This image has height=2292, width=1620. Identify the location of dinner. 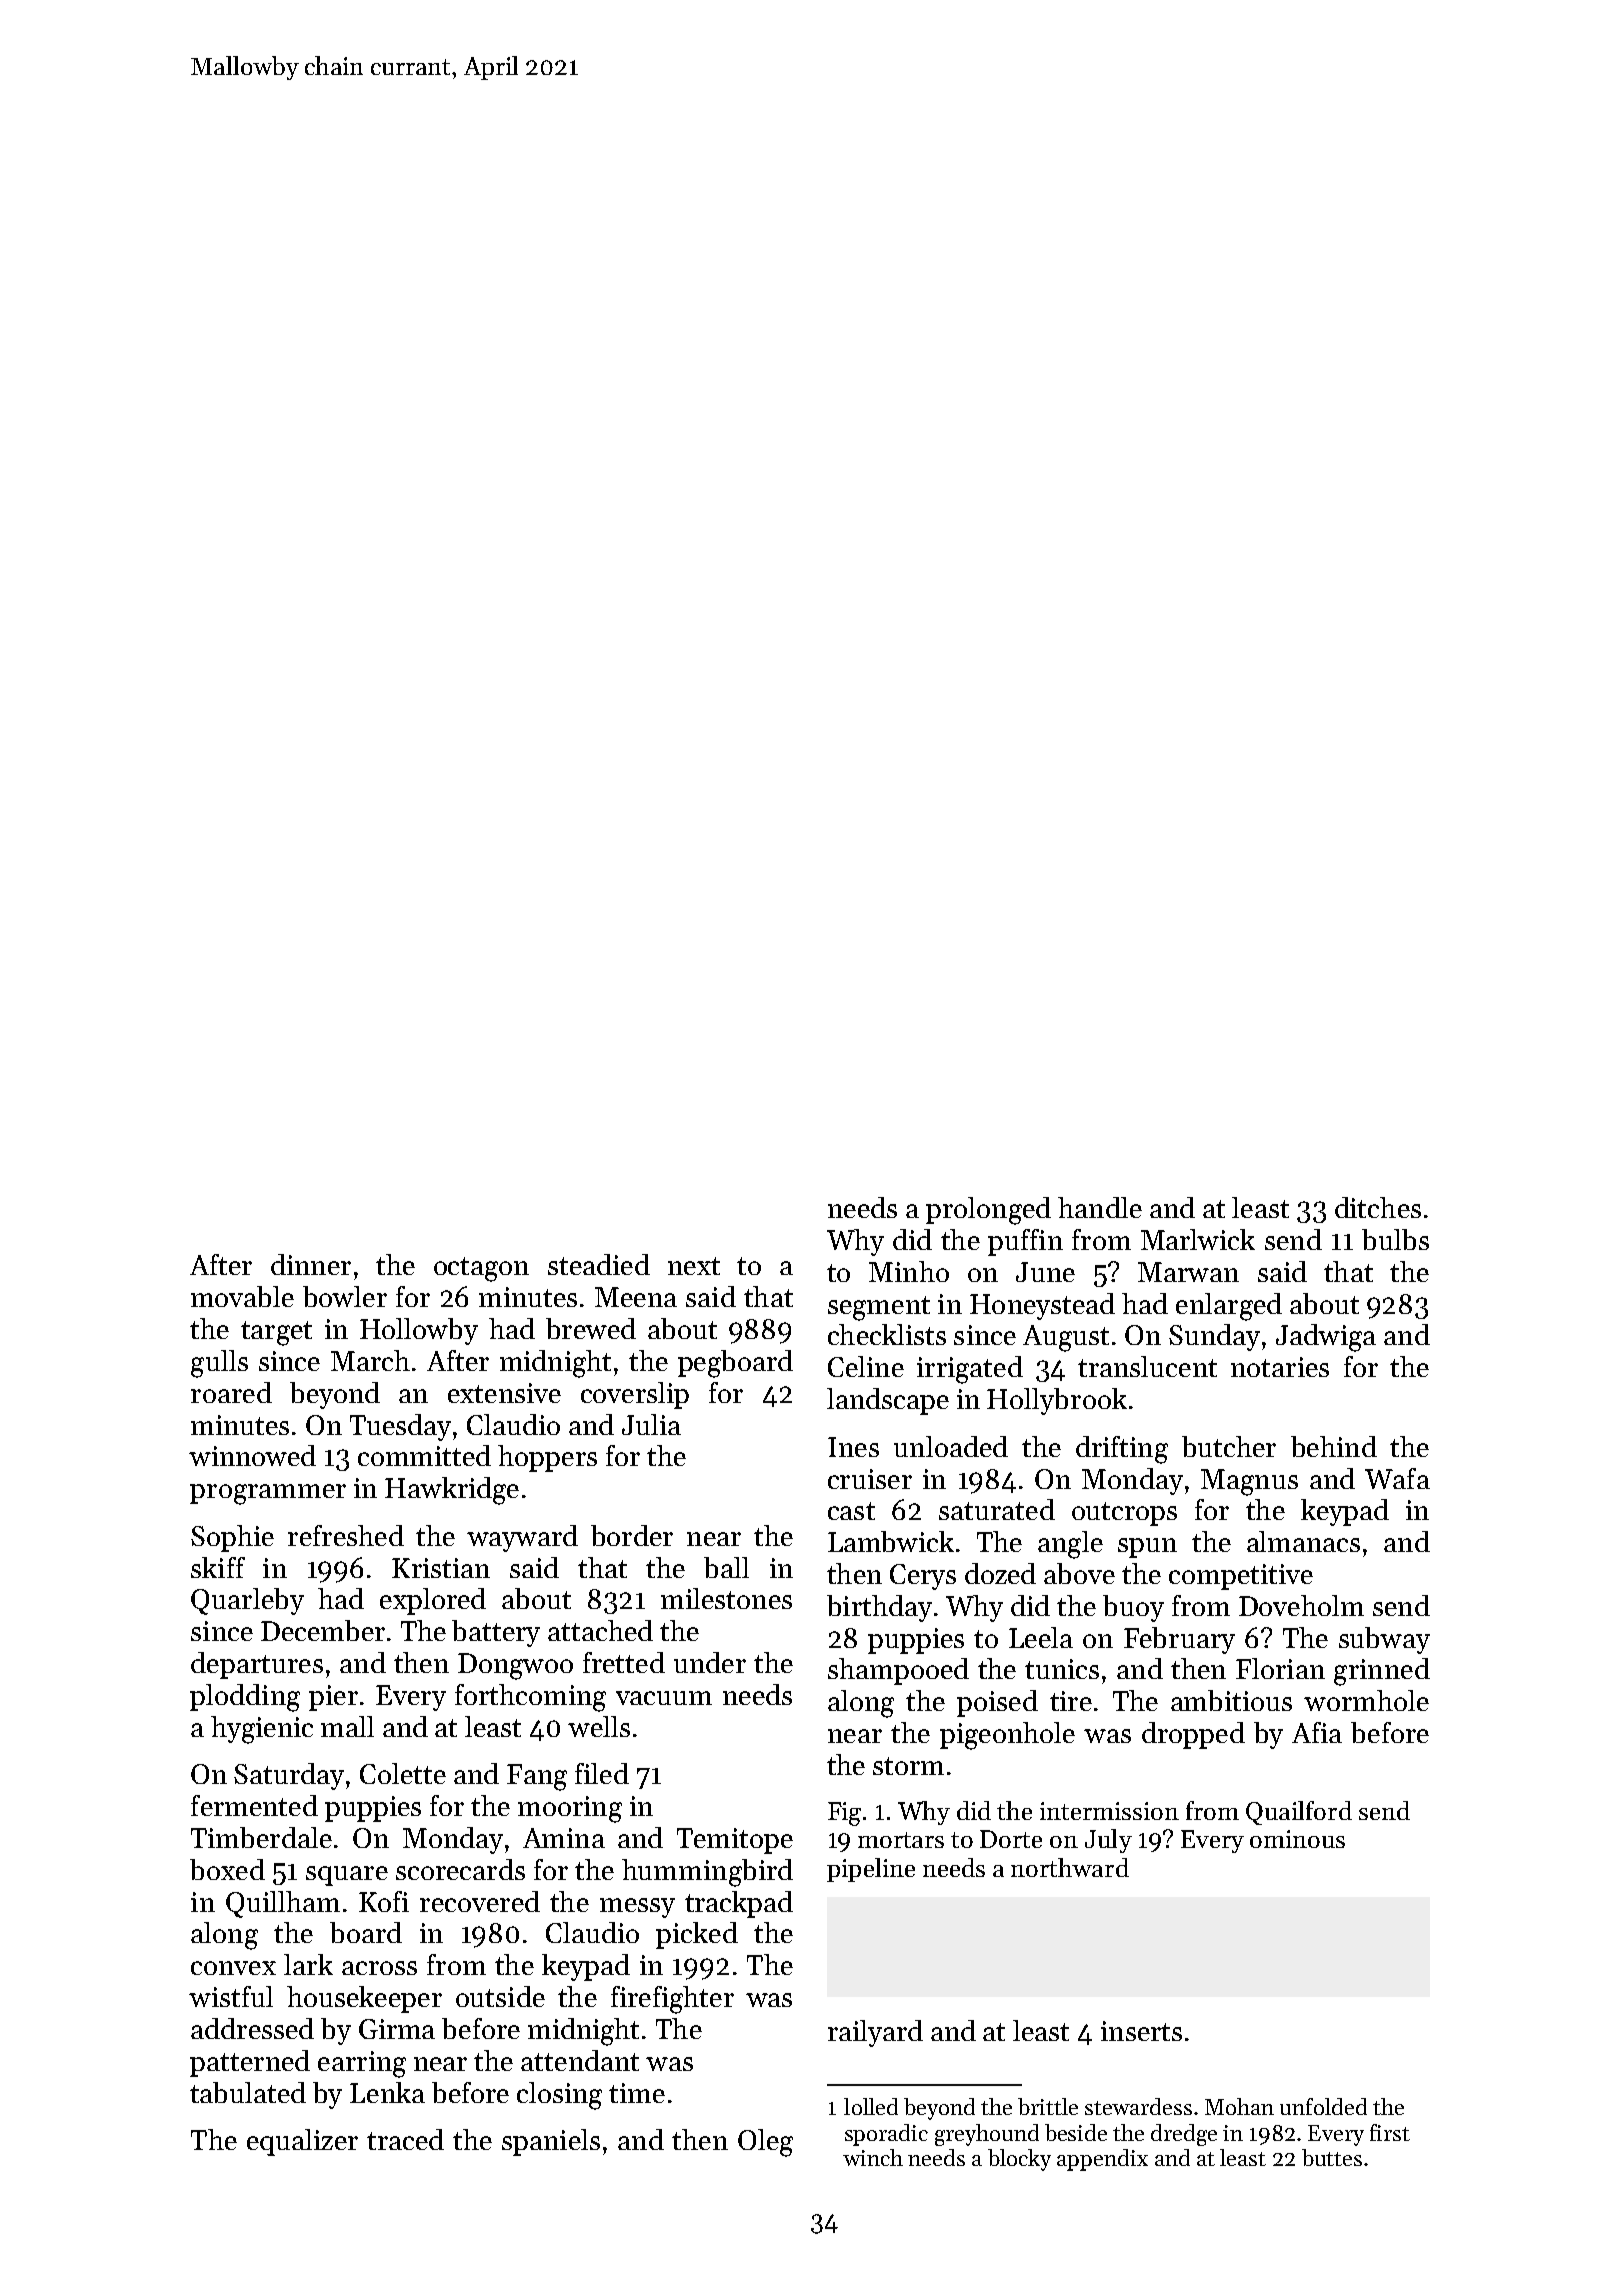
(311, 1264).
